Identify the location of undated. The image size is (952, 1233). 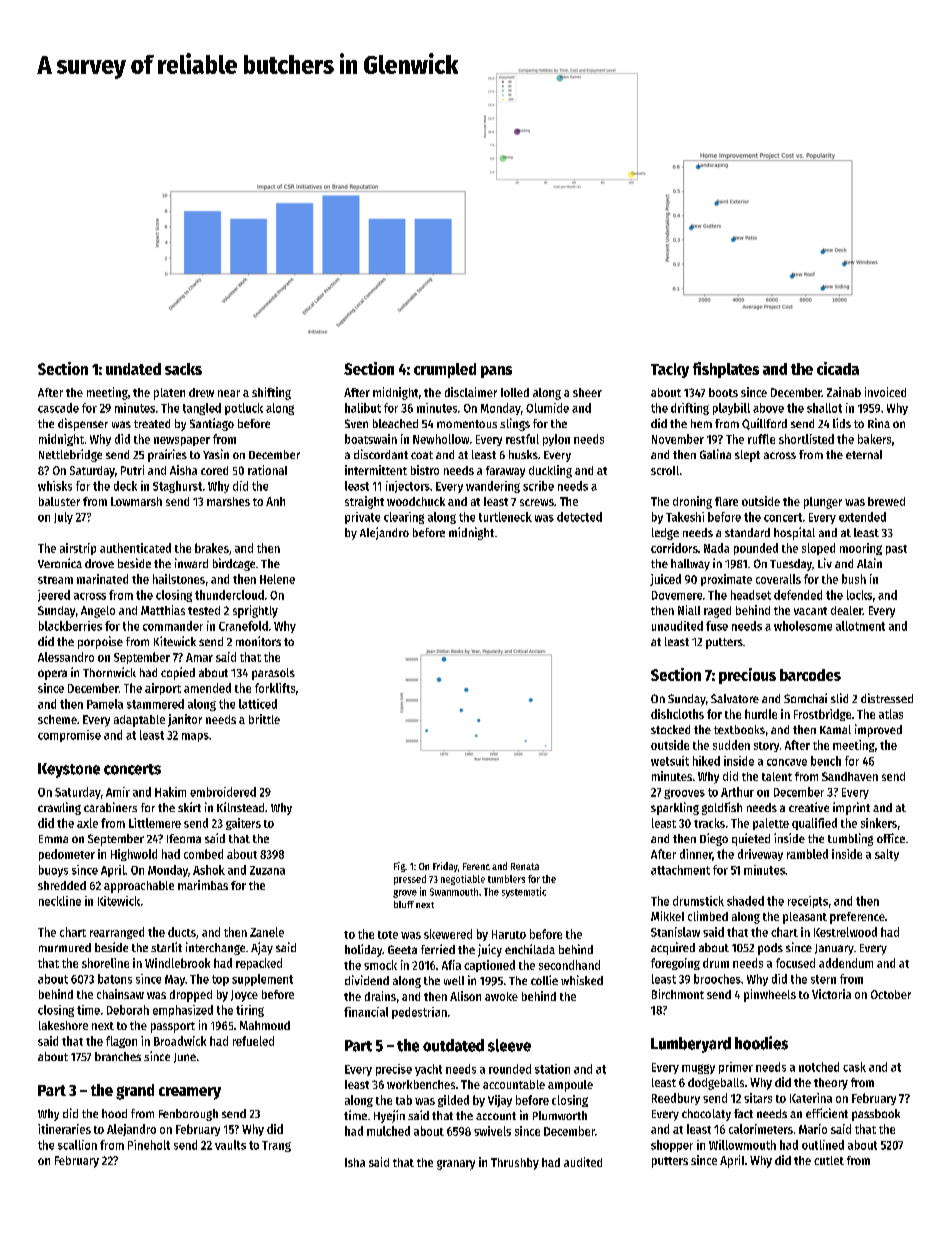
(133, 369).
